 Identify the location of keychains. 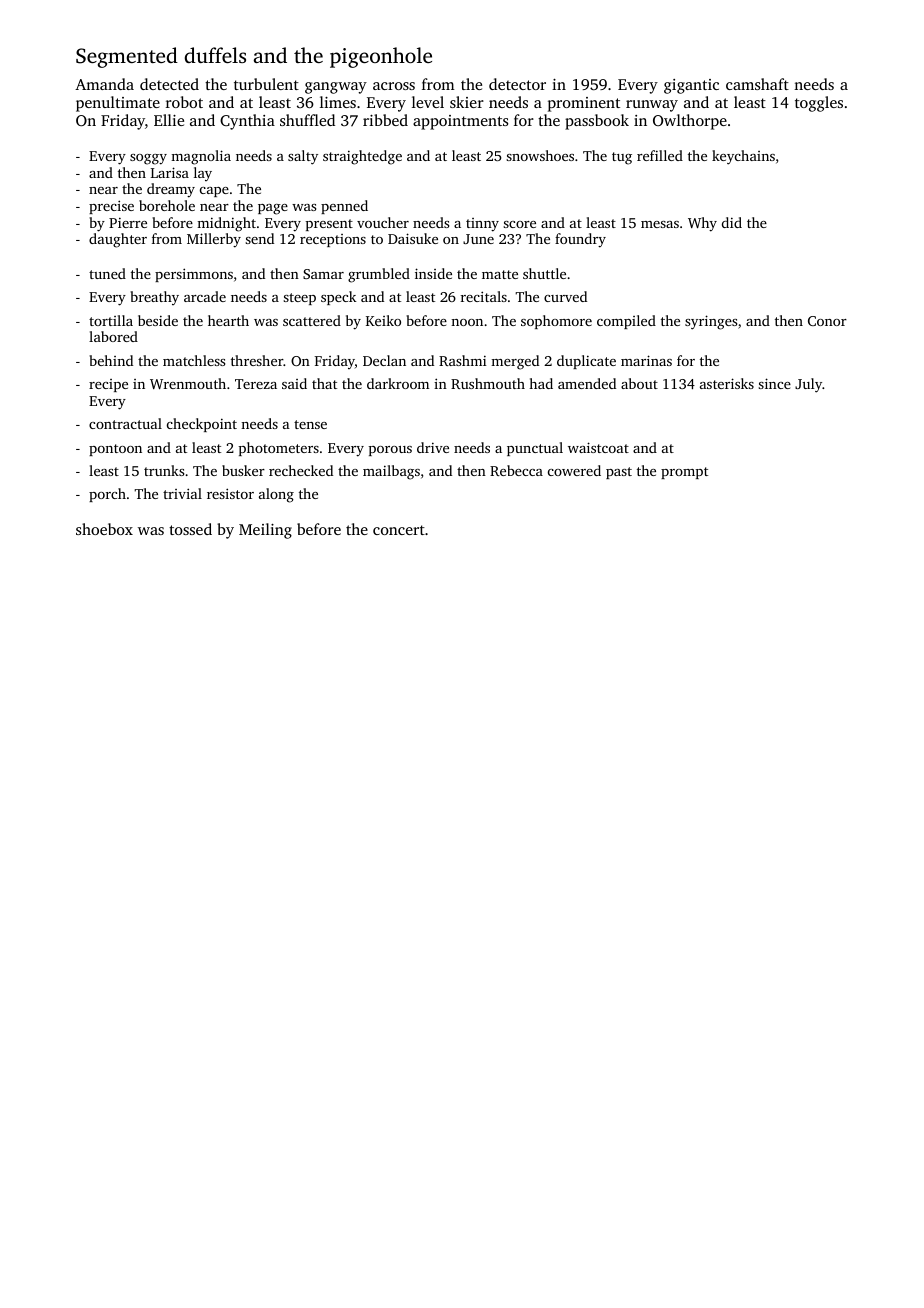
(743, 157).
